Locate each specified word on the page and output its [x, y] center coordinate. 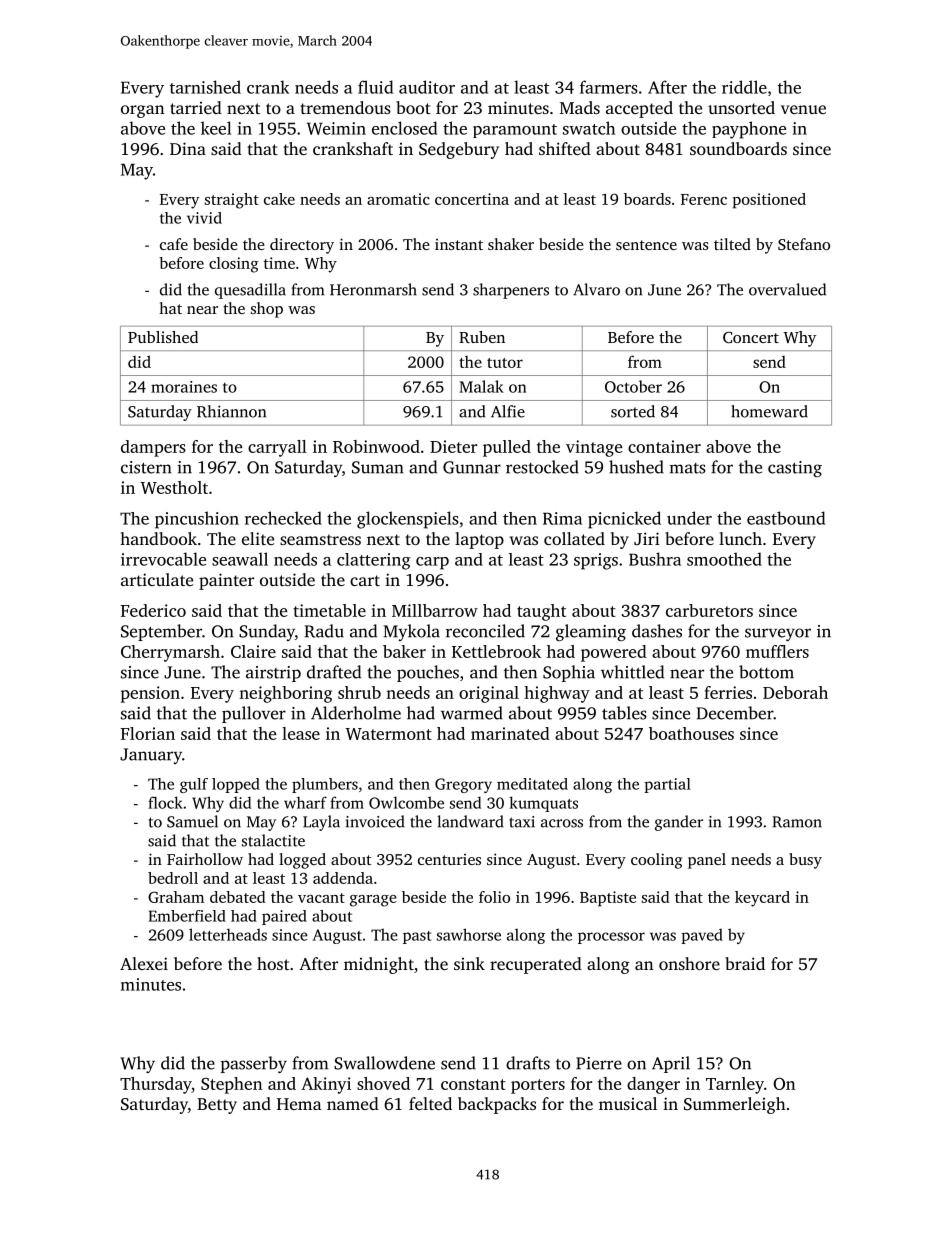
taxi [522, 822]
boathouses [691, 733]
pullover [254, 714]
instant [459, 244]
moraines [184, 387]
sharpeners [511, 291]
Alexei [144, 963]
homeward [769, 411]
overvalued [787, 289]
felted [430, 1103]
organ [142, 111]
